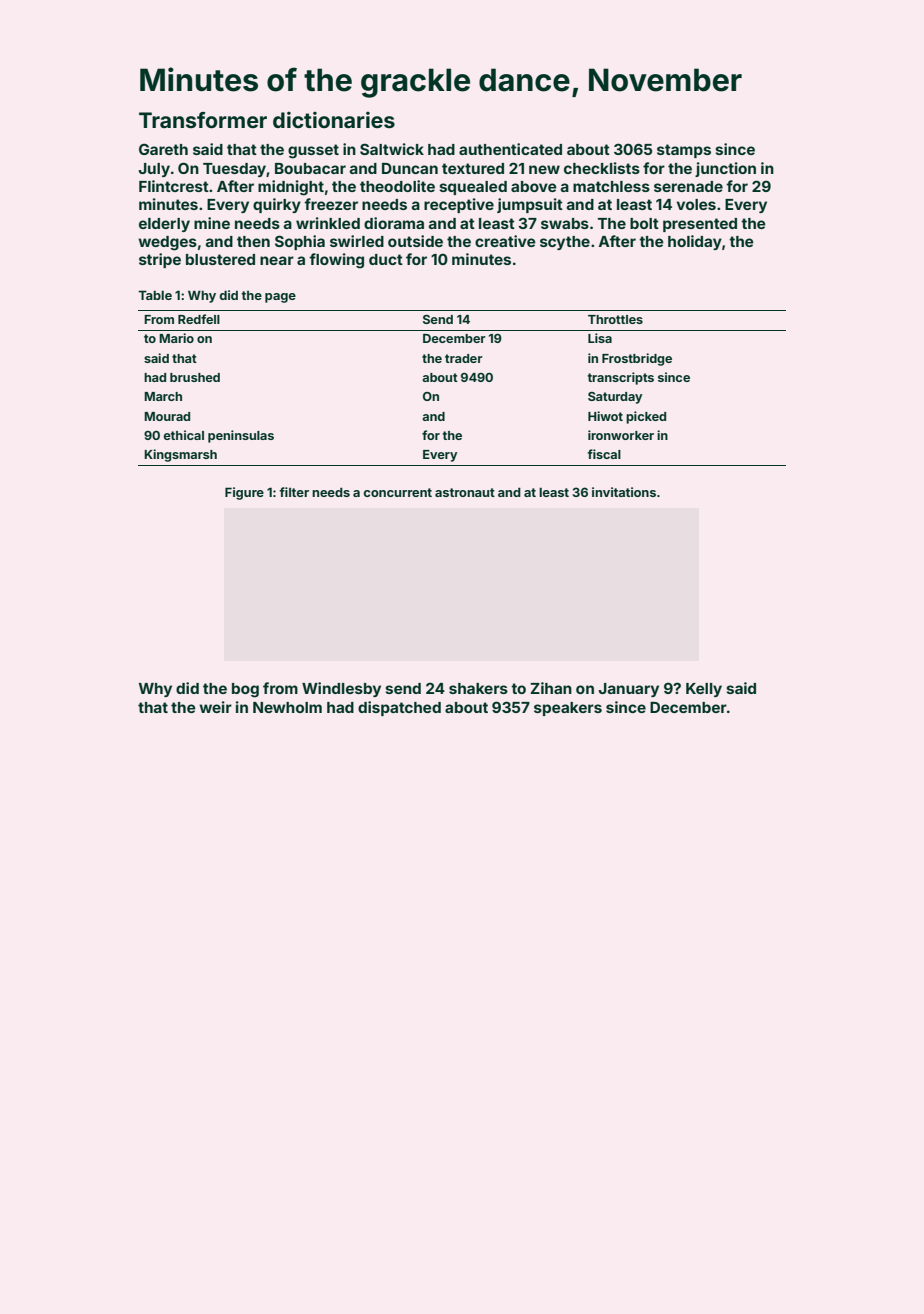 The height and width of the document is (1314, 924). Describe the element at coordinates (696, 204) in the document. I see `voles` at that location.
